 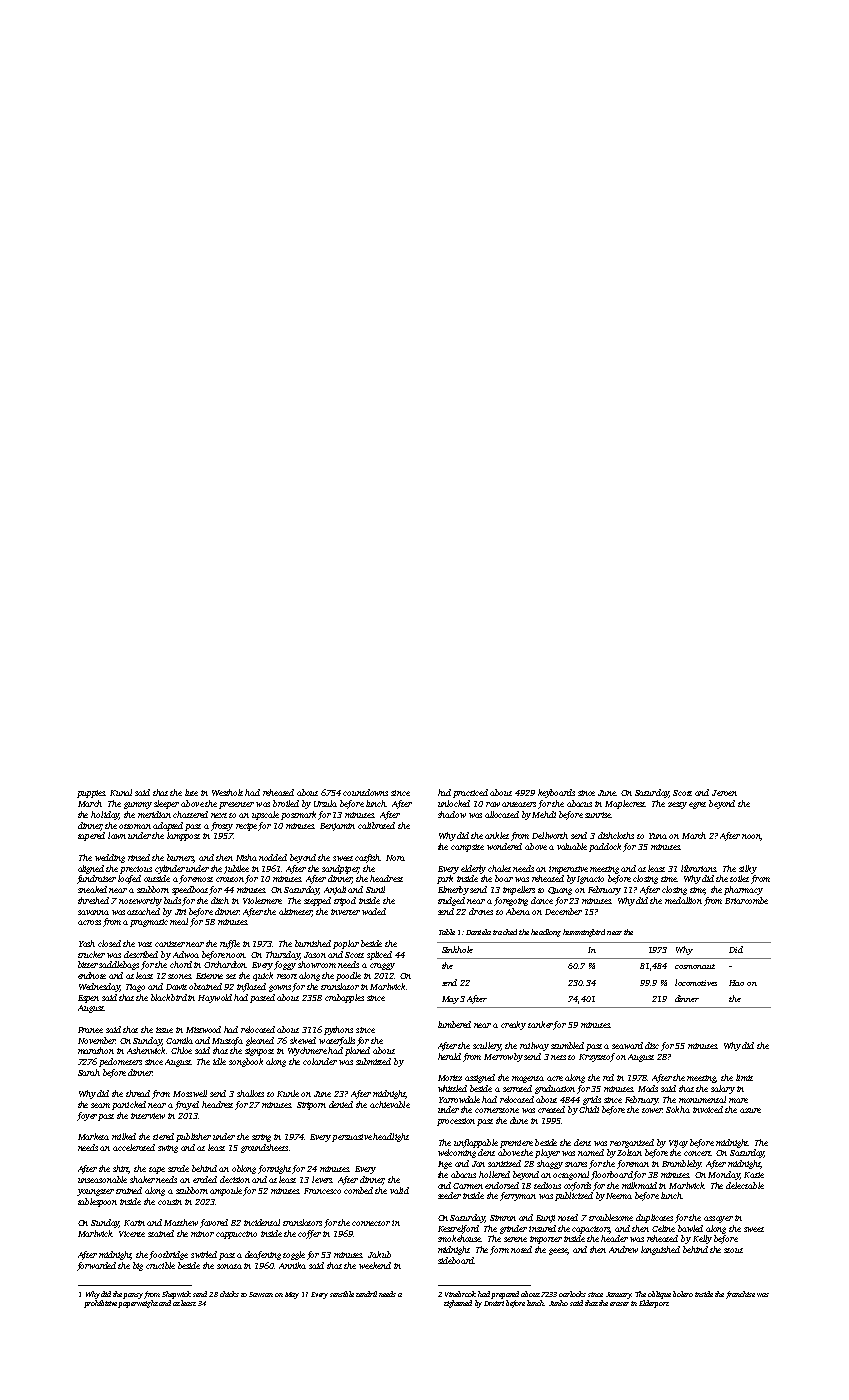 What do you see at coordinates (337, 827) in the document?
I see `Benjamin` at bounding box center [337, 827].
